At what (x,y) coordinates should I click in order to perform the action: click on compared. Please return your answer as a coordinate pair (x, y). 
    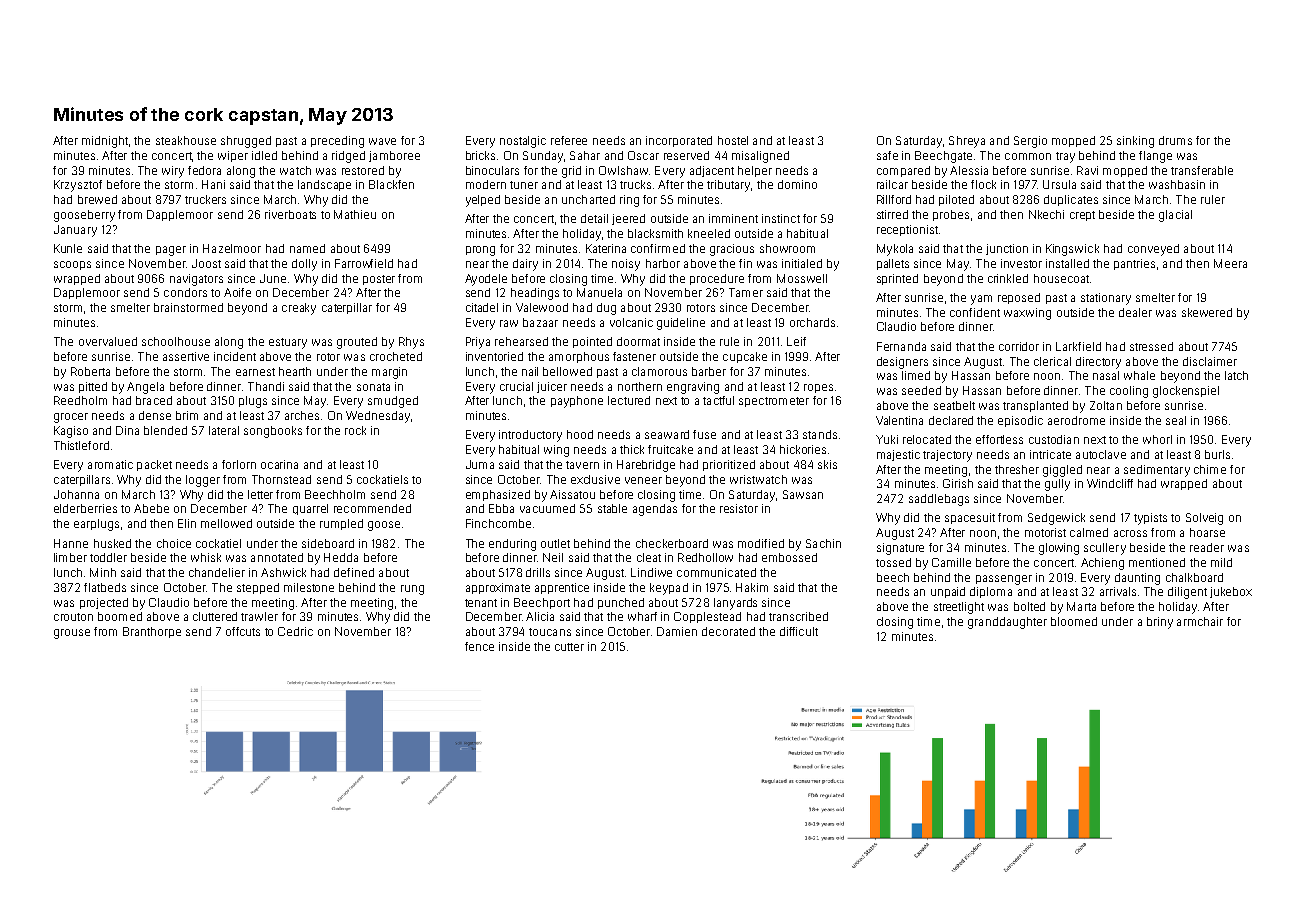
    Looking at the image, I should click on (903, 171).
